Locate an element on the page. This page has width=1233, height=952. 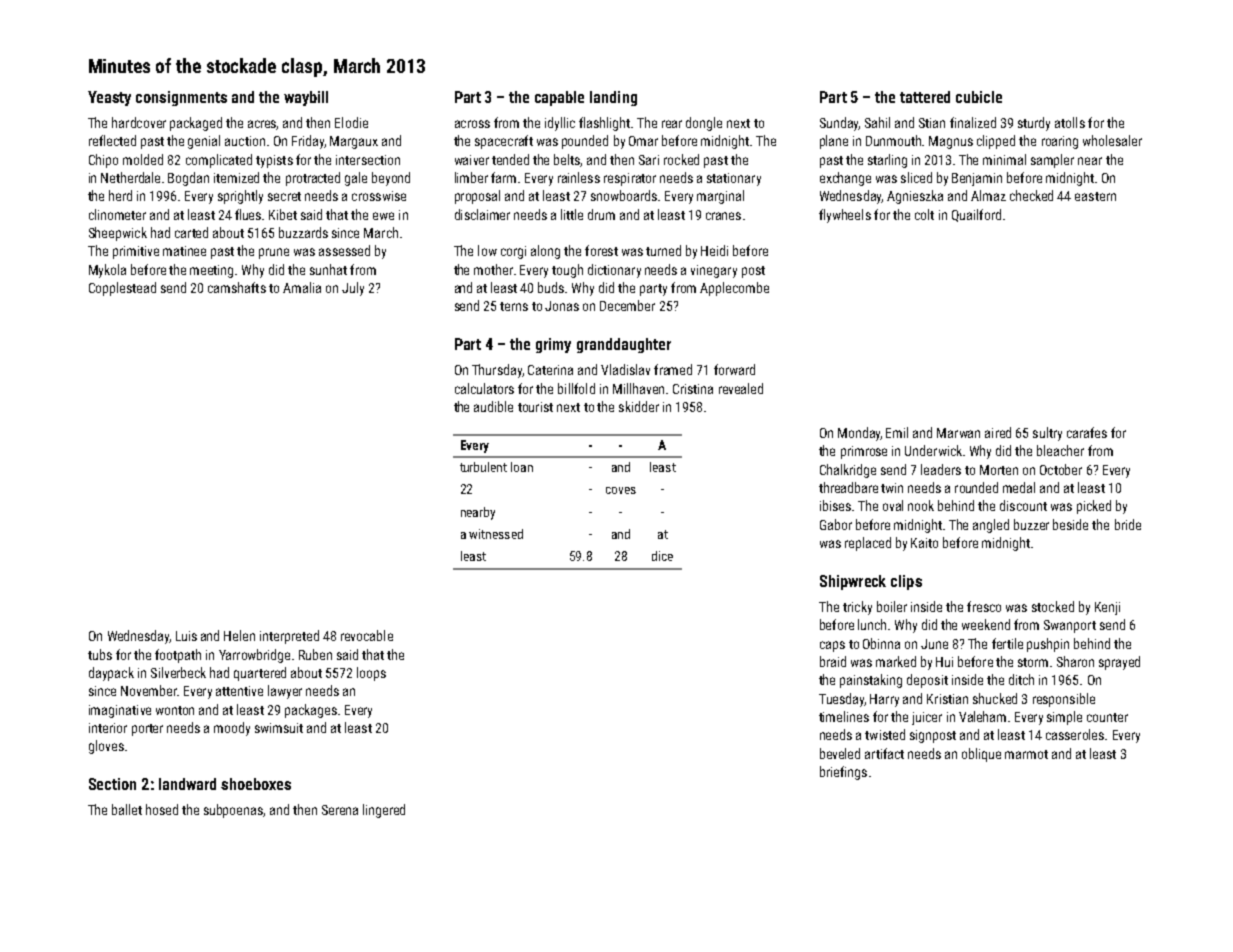
witnessed is located at coordinates (496, 534).
